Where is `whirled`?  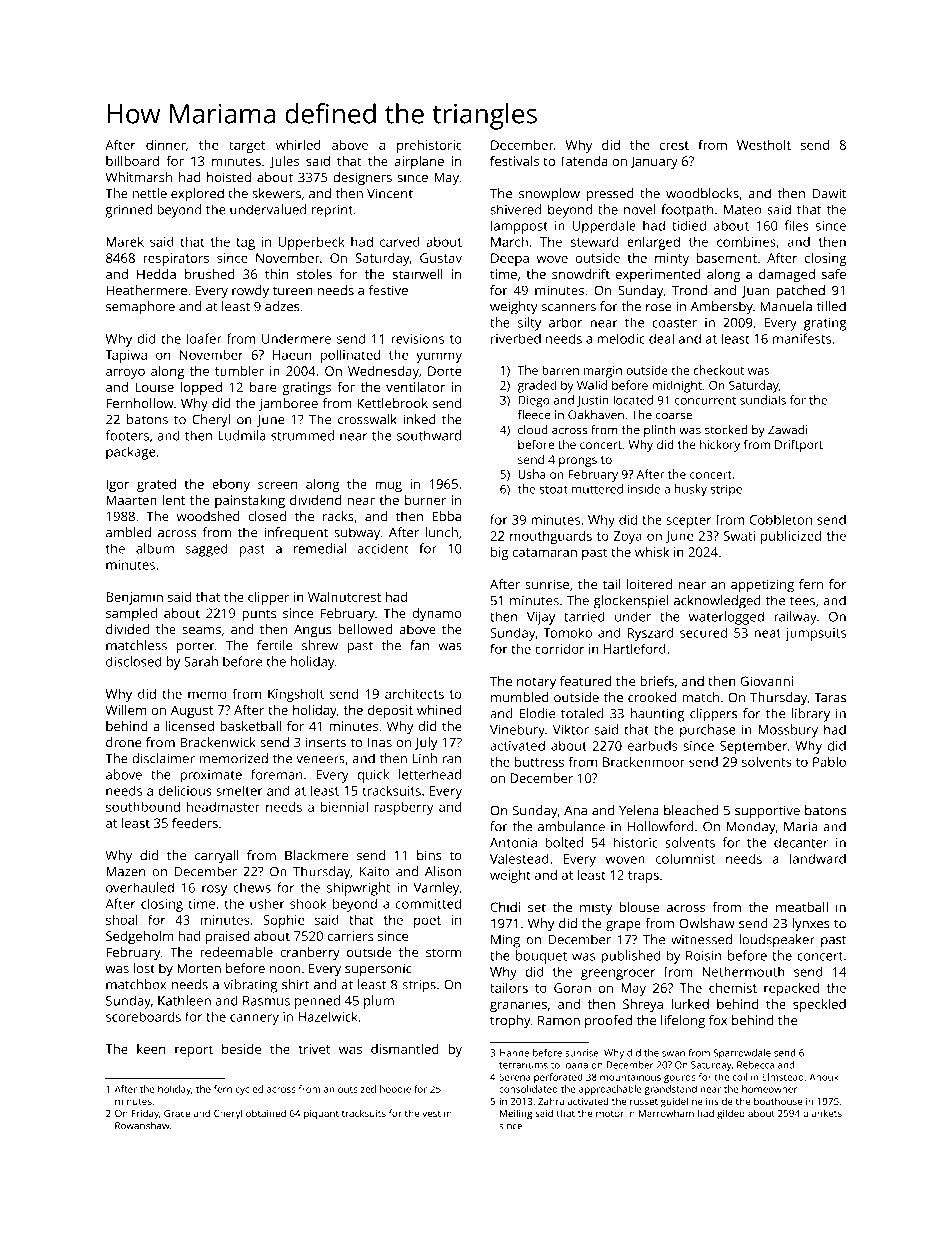 whirled is located at coordinates (298, 144).
